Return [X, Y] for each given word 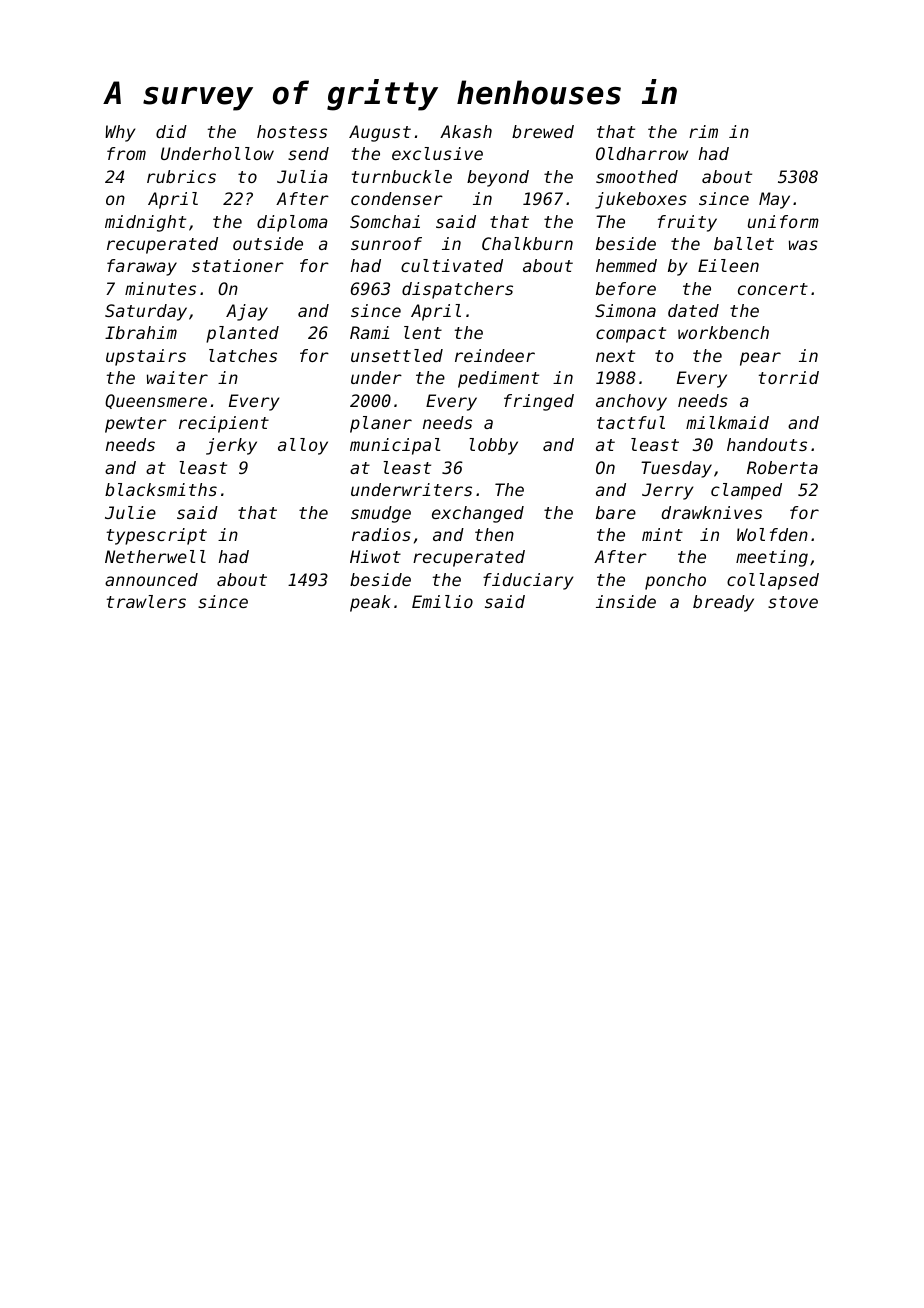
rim [703, 131]
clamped [746, 491]
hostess [292, 131]
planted [242, 334]
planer [381, 424]
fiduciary [528, 581]
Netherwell [155, 556]
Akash [466, 131]
